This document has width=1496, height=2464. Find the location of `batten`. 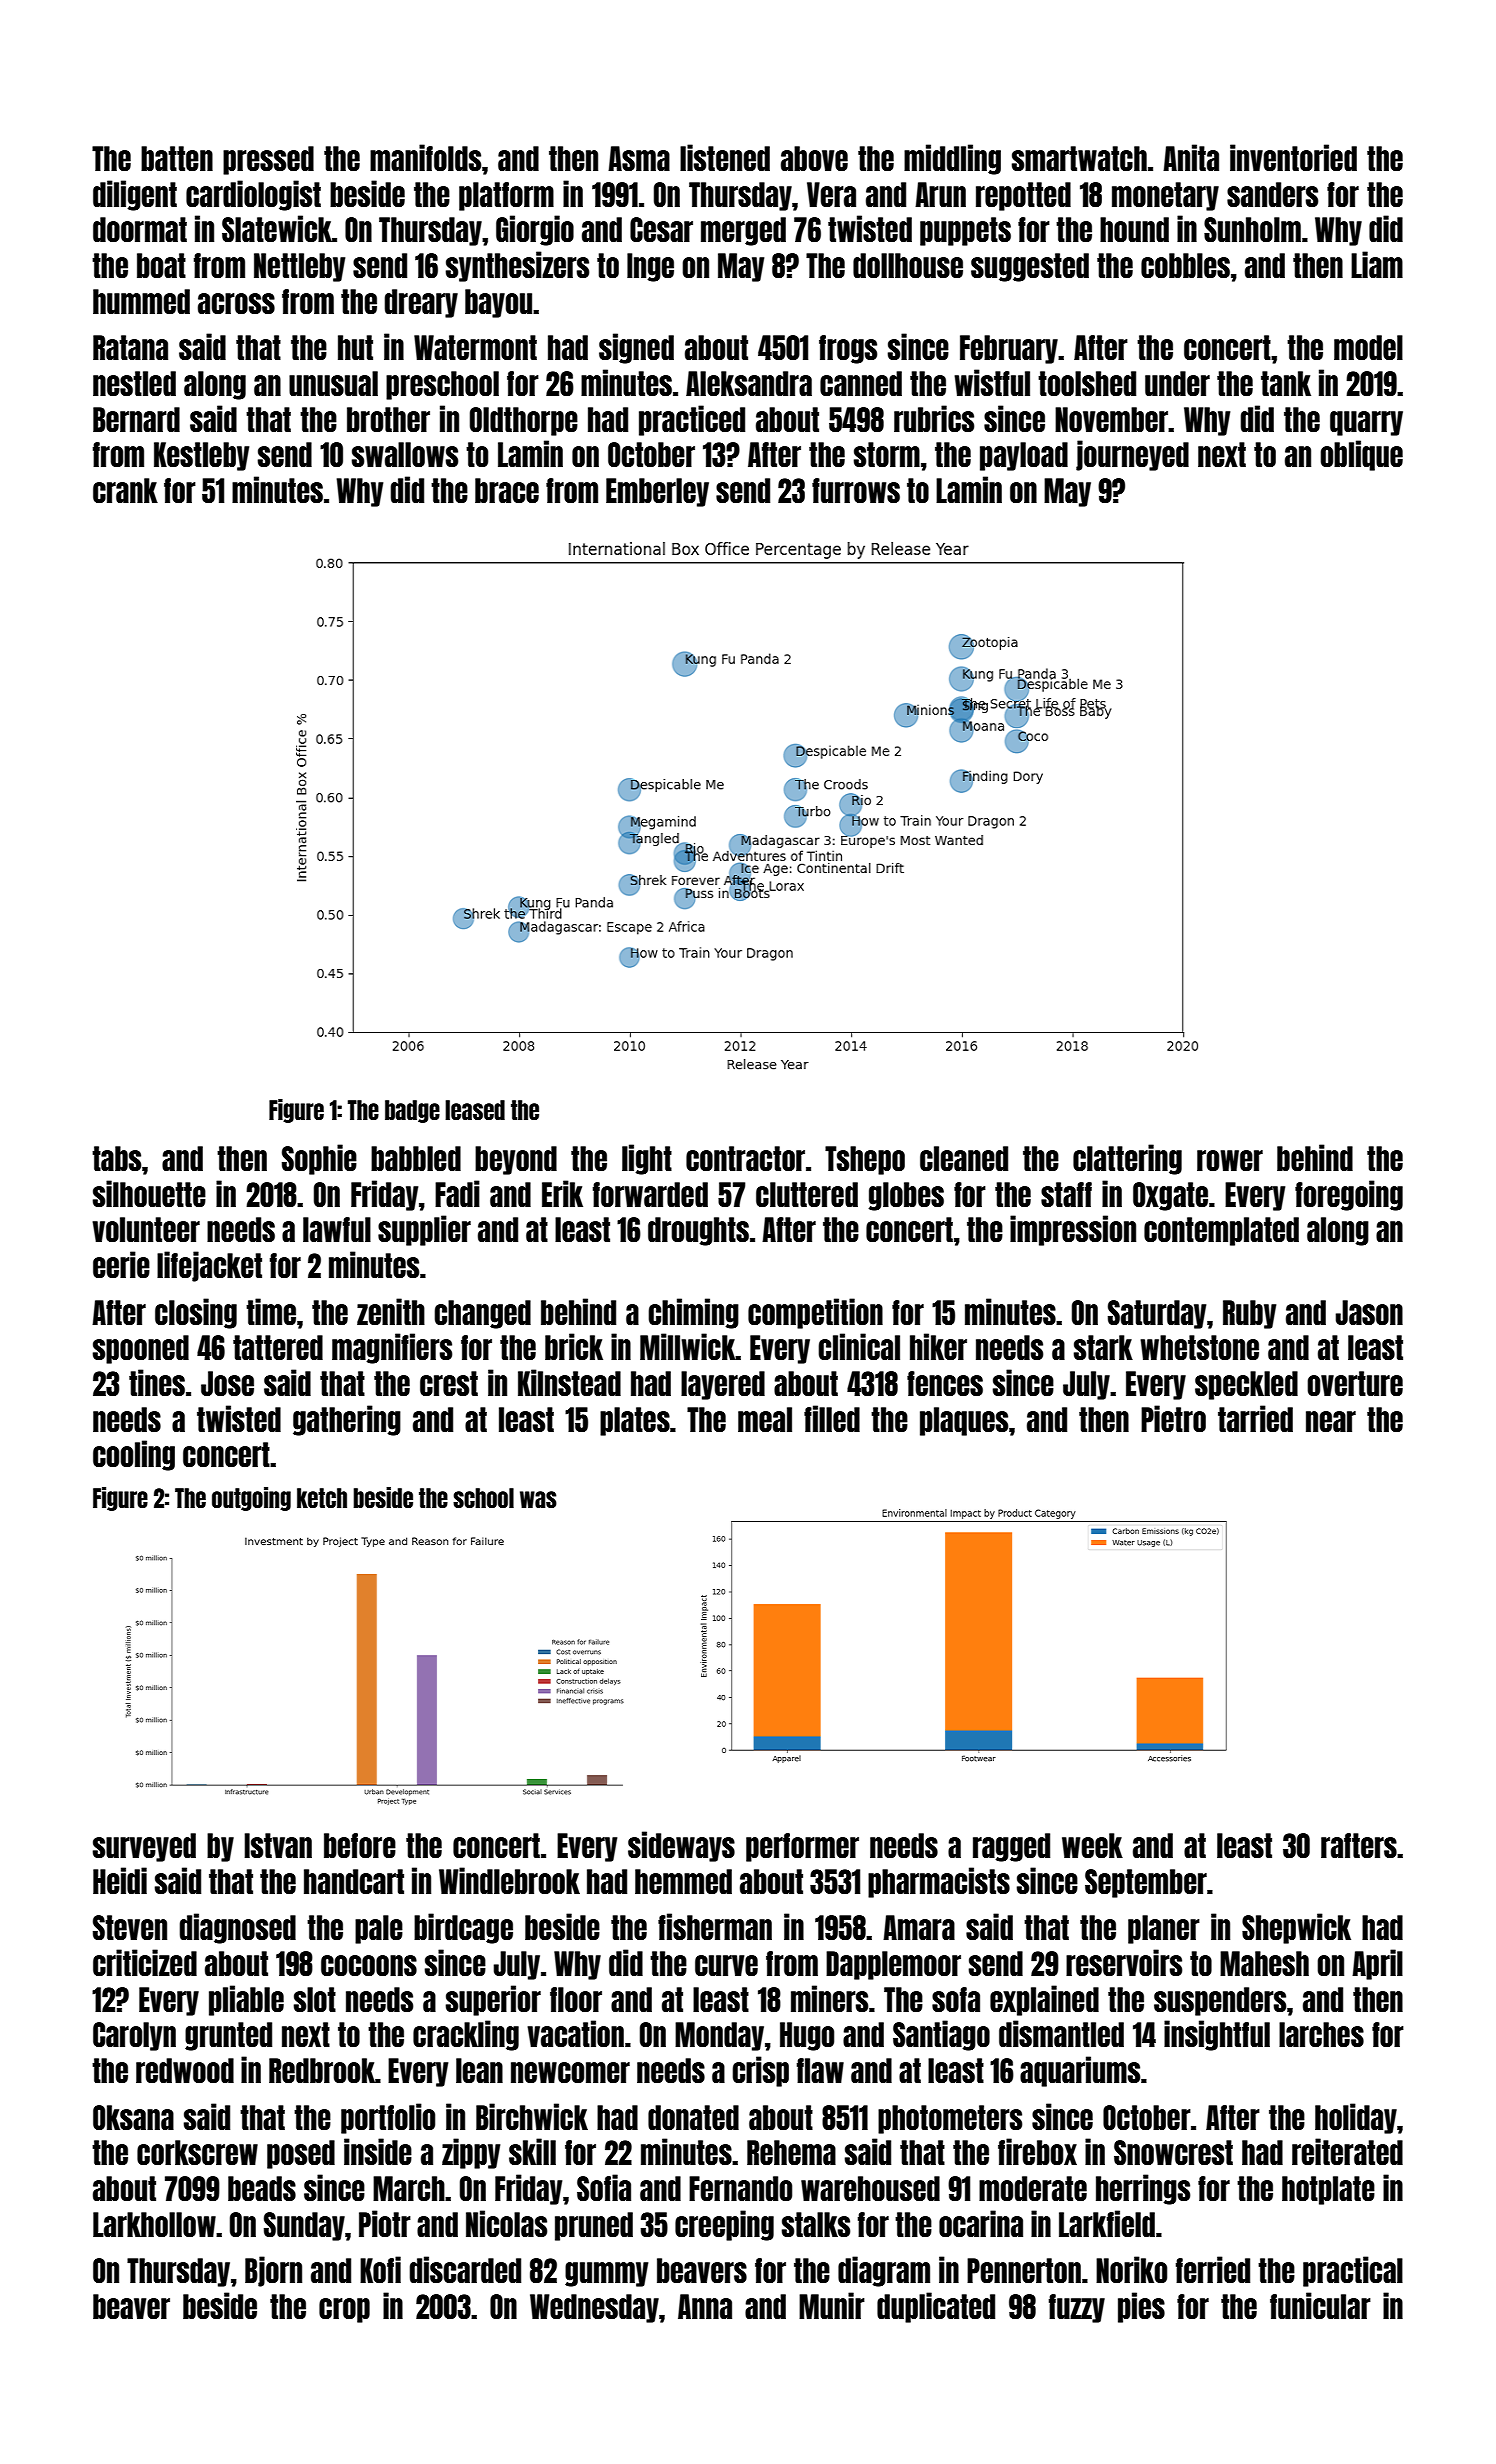

batten is located at coordinates (177, 158).
